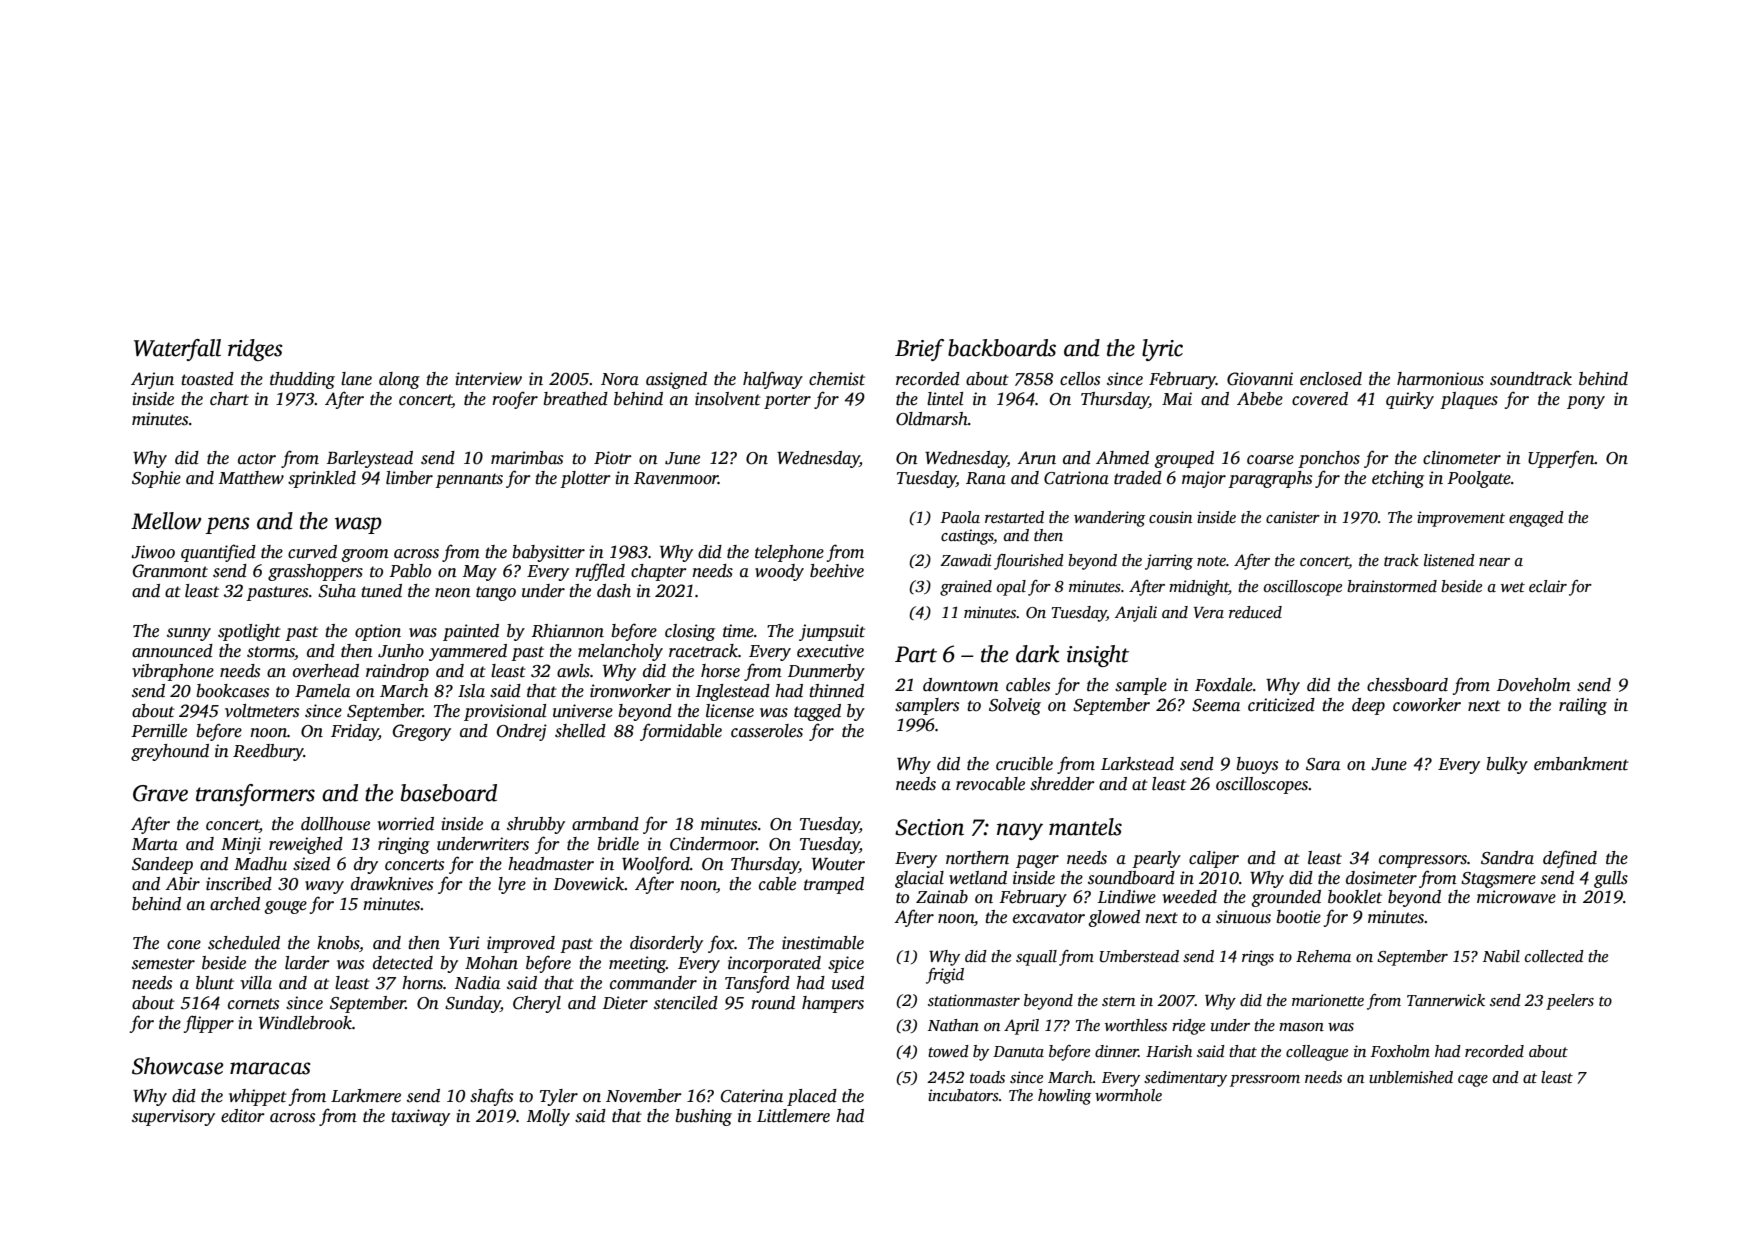 The width and height of the screenshot is (1760, 1244). Describe the element at coordinates (823, 943) in the screenshot. I see `inestimable` at that location.
